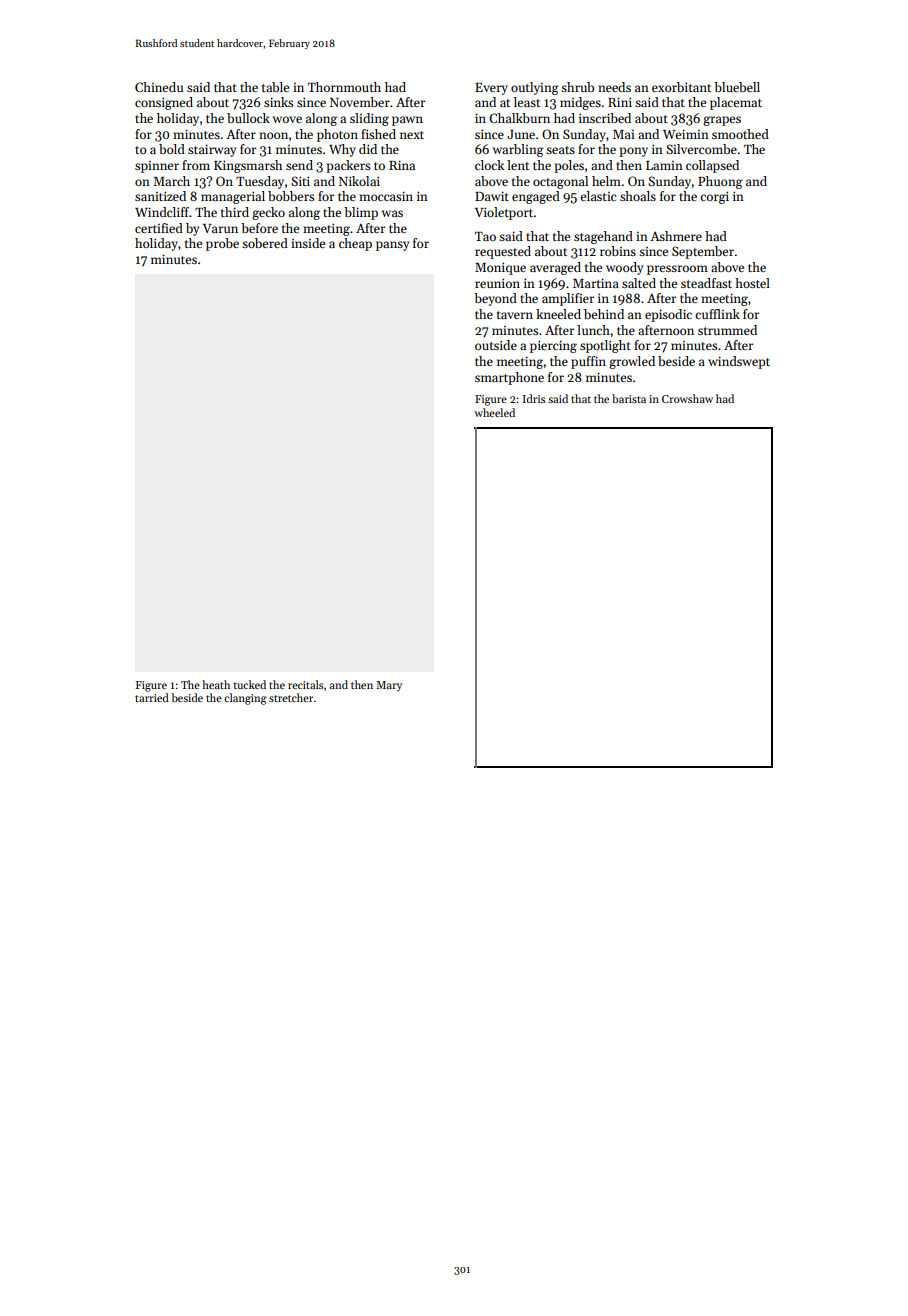 This screenshot has width=908, height=1316. Describe the element at coordinates (668, 315) in the screenshot. I see `episodic` at that location.
